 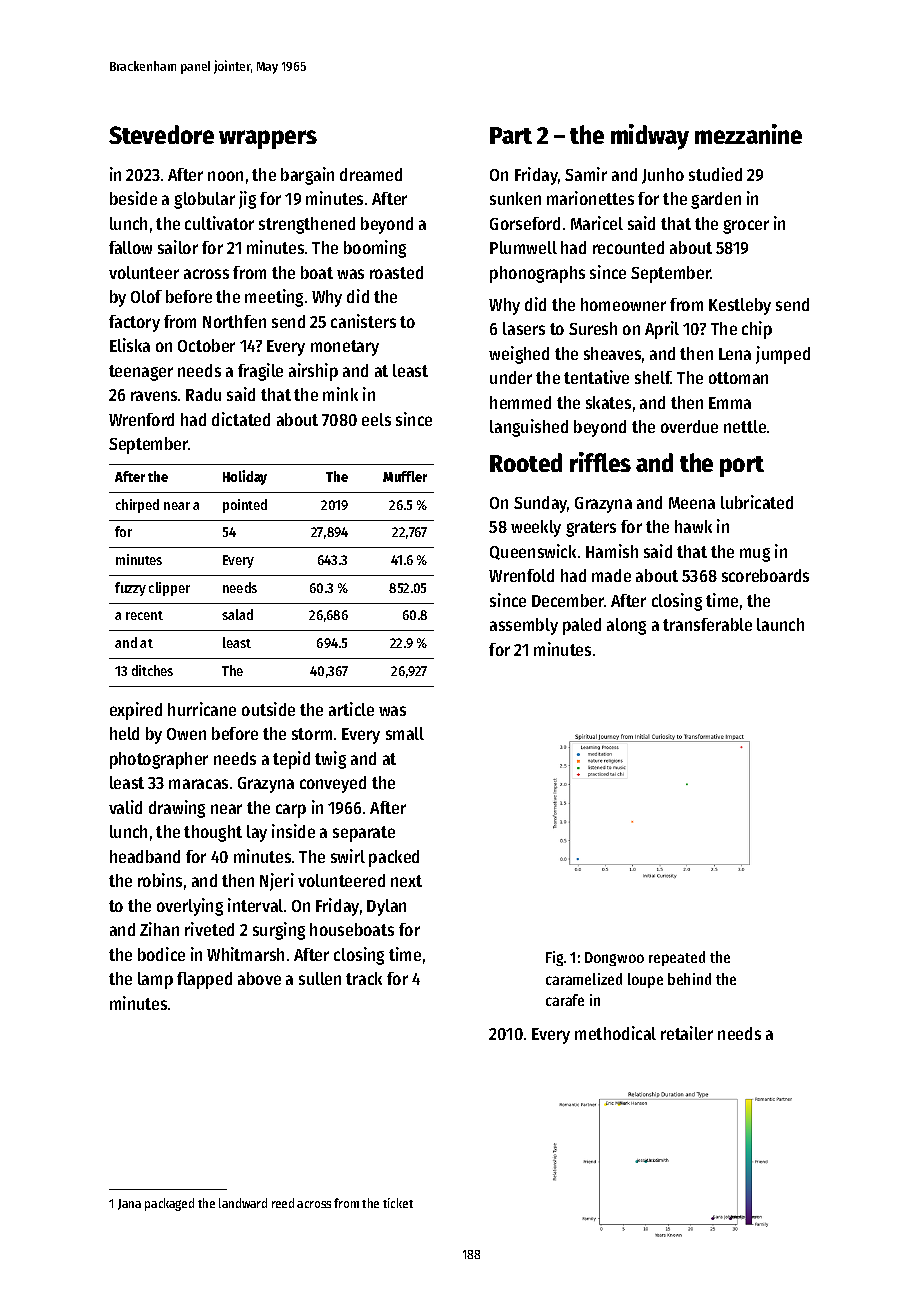 What do you see at coordinates (245, 477) in the page?
I see `Holiday` at bounding box center [245, 477].
